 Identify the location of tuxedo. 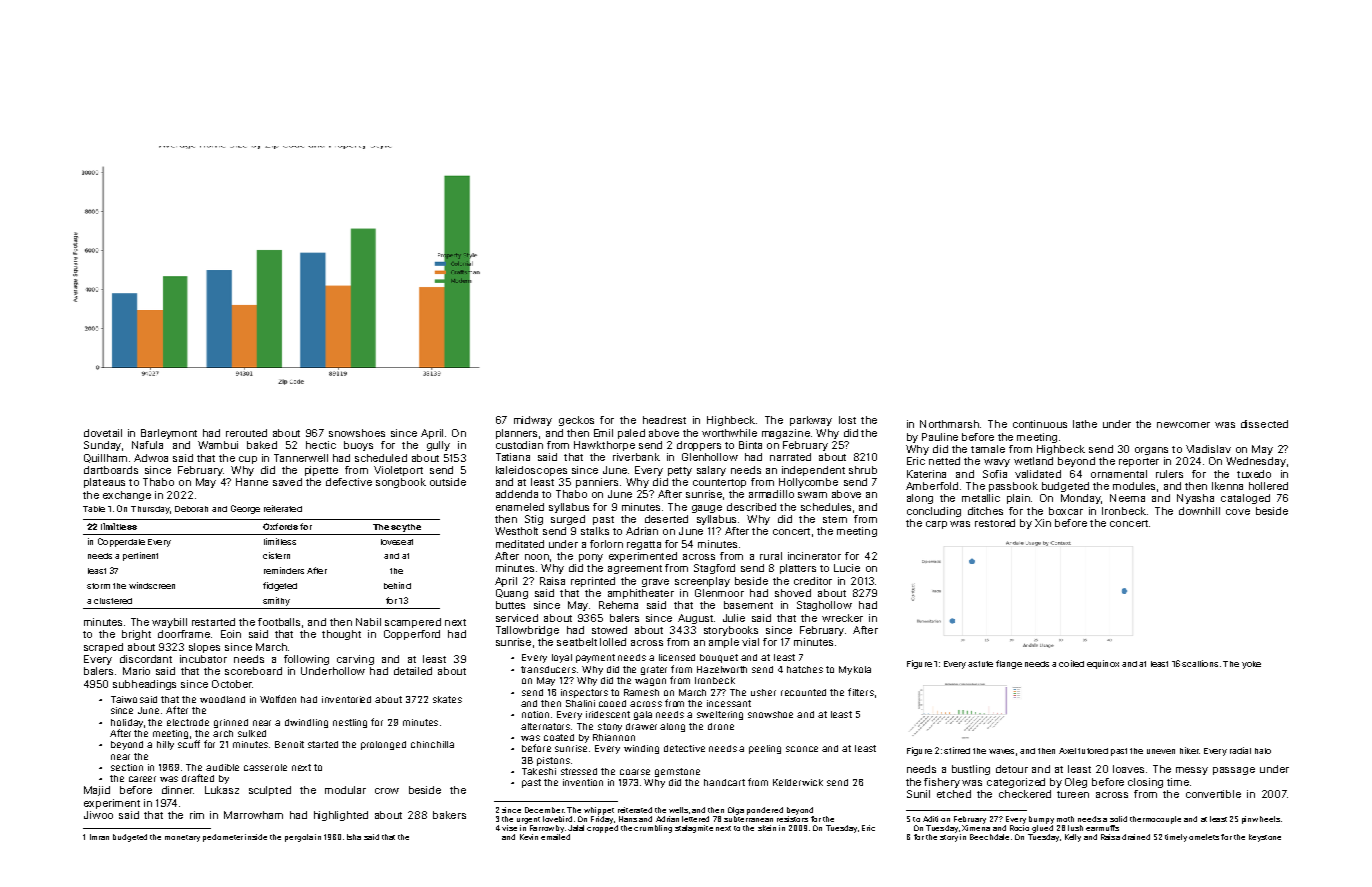
(1254, 474).
